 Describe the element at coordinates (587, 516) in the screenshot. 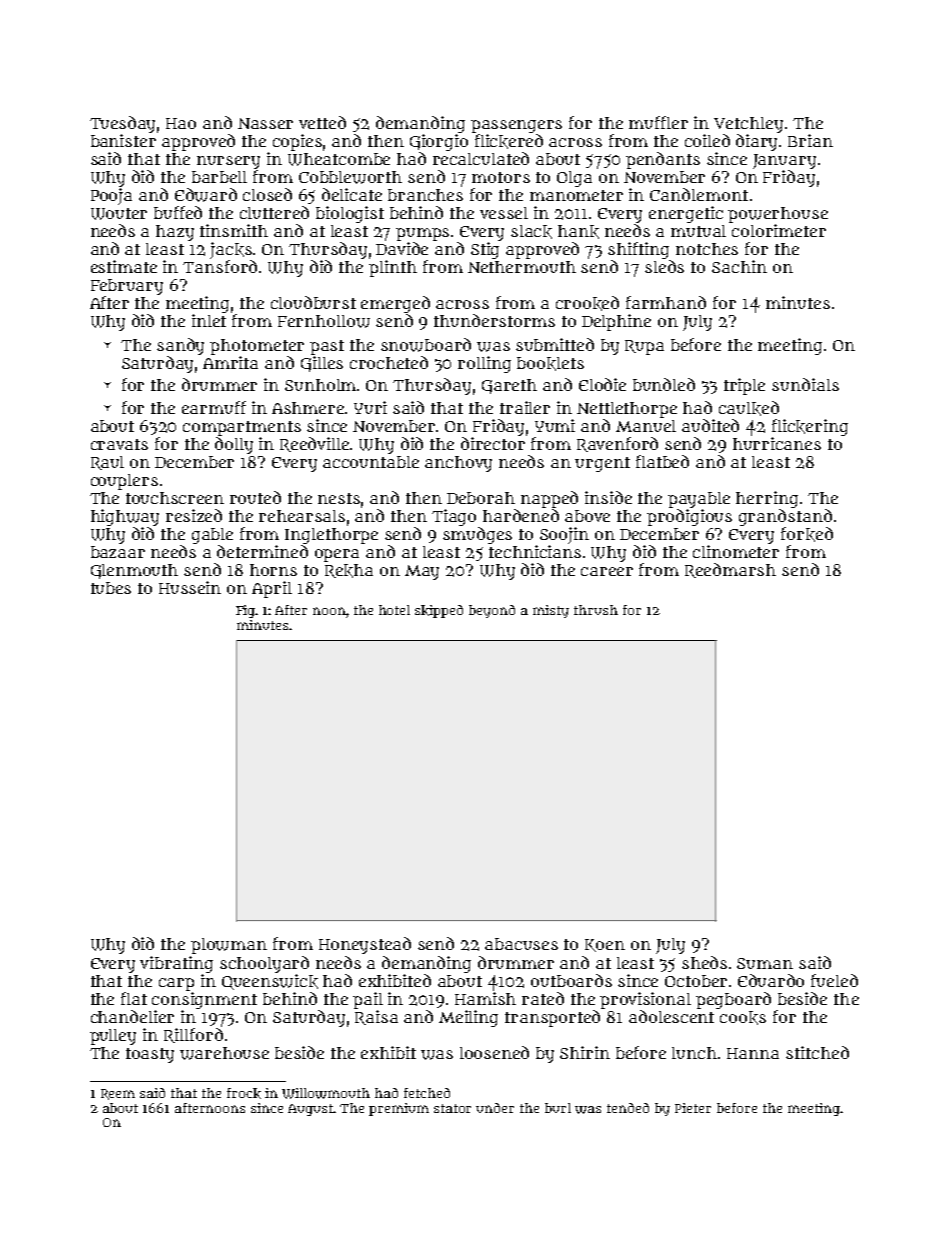

I see `above` at that location.
